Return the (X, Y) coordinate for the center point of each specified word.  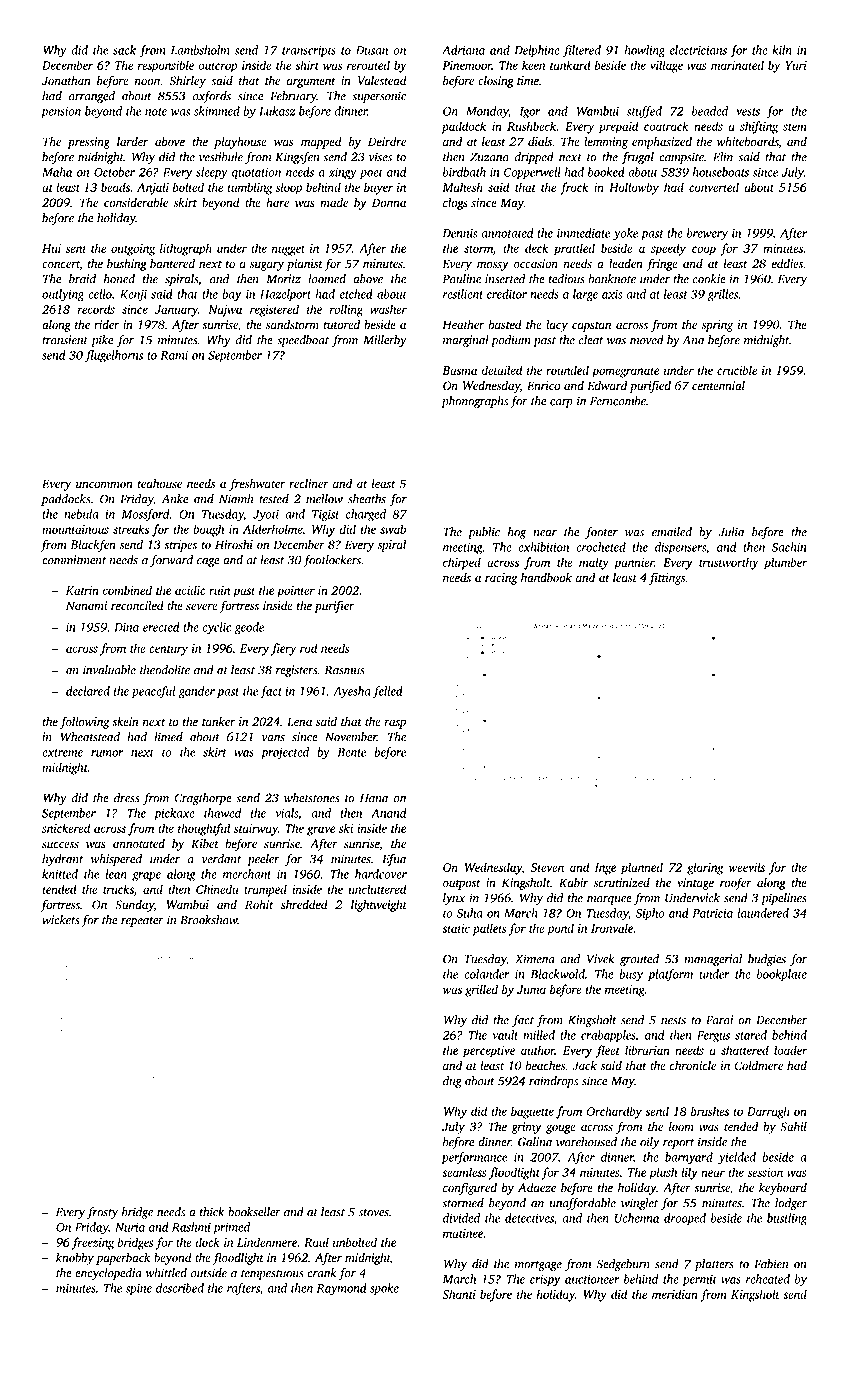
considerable (136, 203)
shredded (304, 905)
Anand (388, 813)
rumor (107, 753)
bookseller (254, 1212)
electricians (698, 50)
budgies (767, 960)
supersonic (379, 97)
